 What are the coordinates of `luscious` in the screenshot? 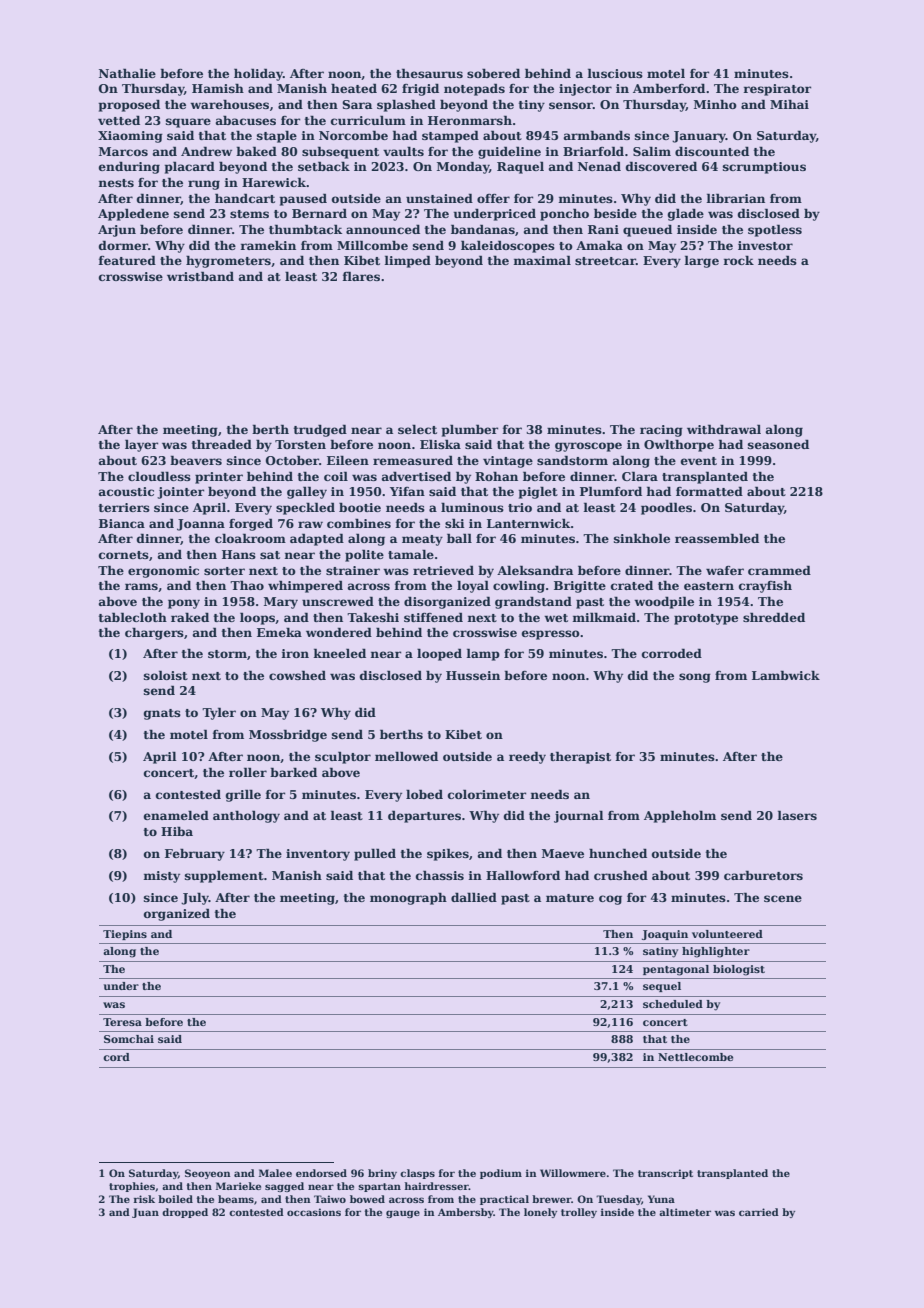 It's located at (615, 73).
